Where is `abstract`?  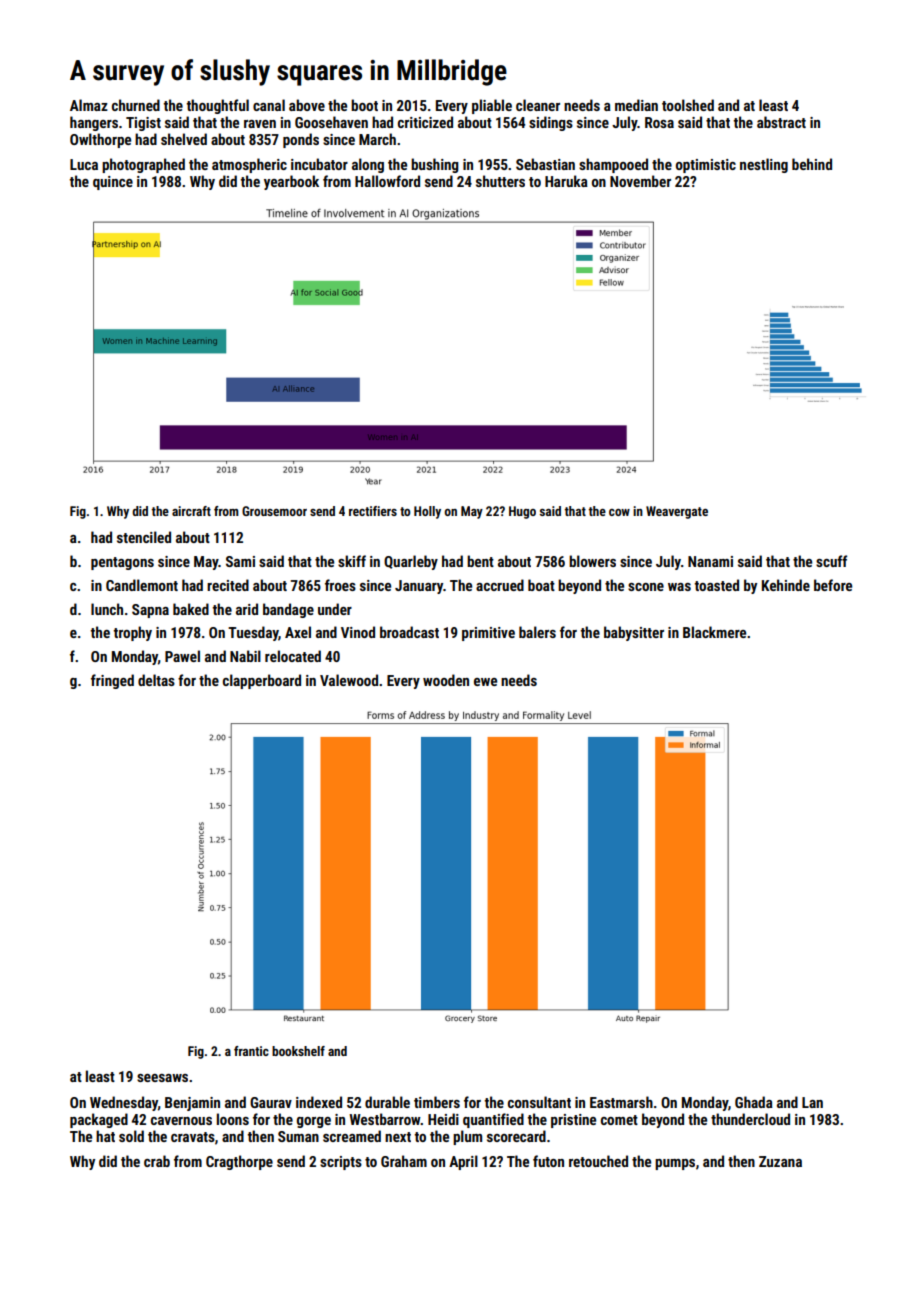
abstract is located at coordinates (781, 122).
